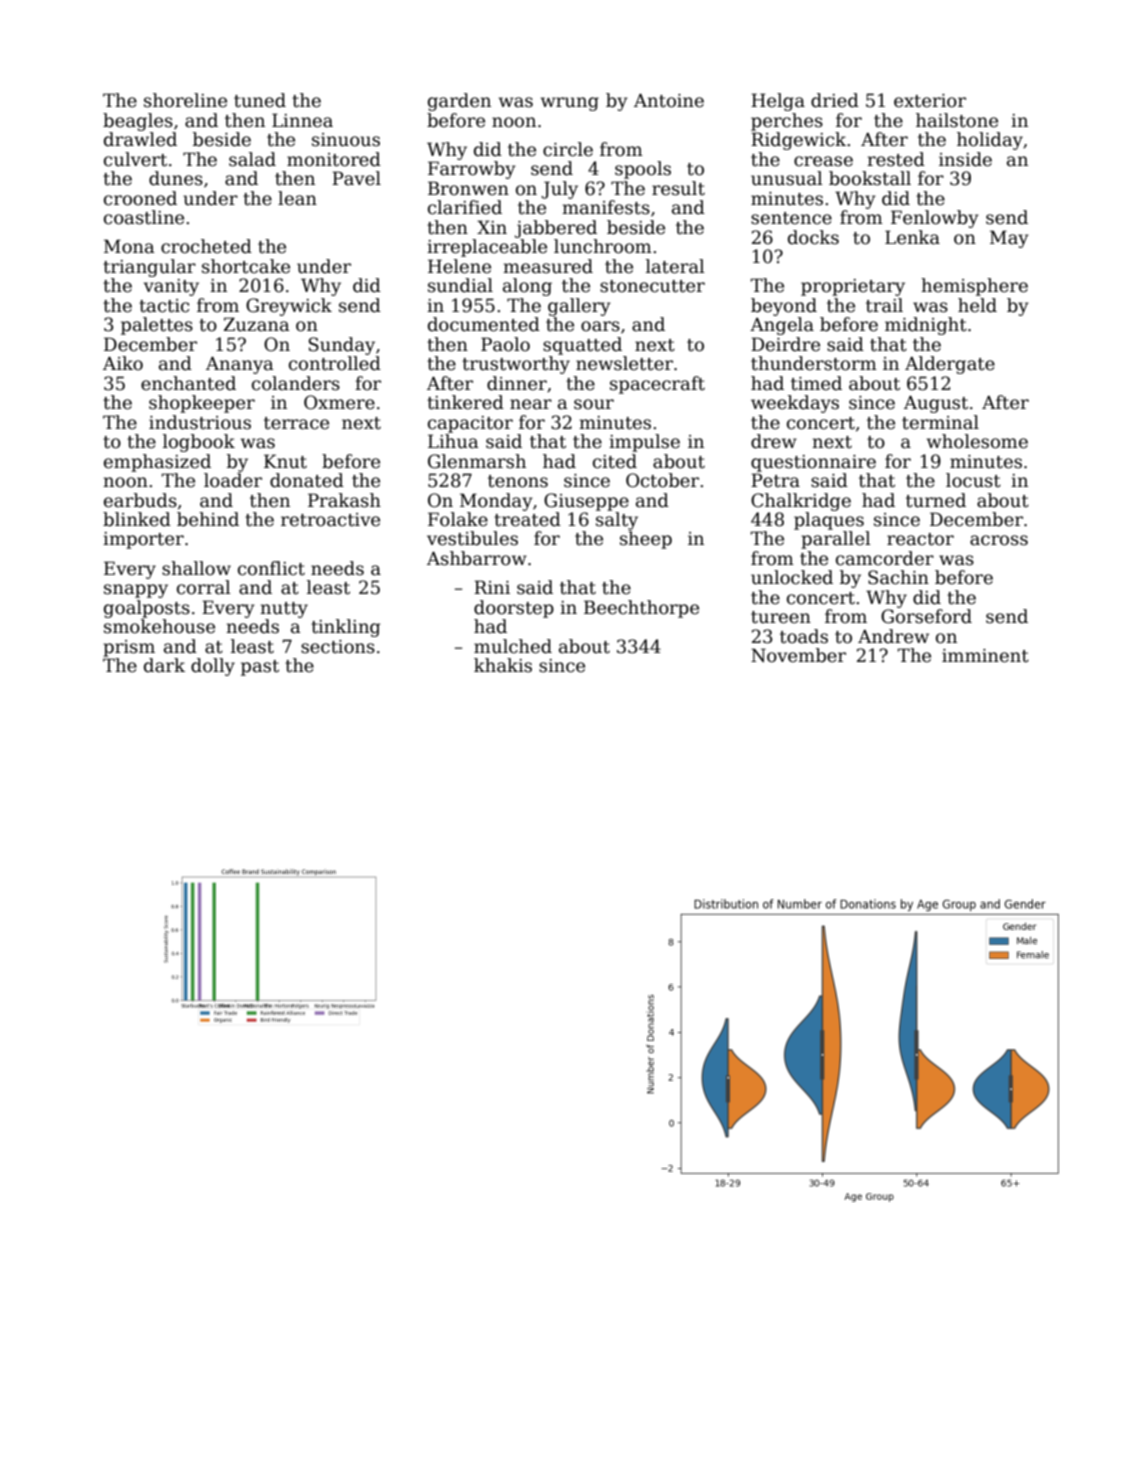 The width and height of the screenshot is (1132, 1465). What do you see at coordinates (940, 422) in the screenshot?
I see `terminal` at bounding box center [940, 422].
